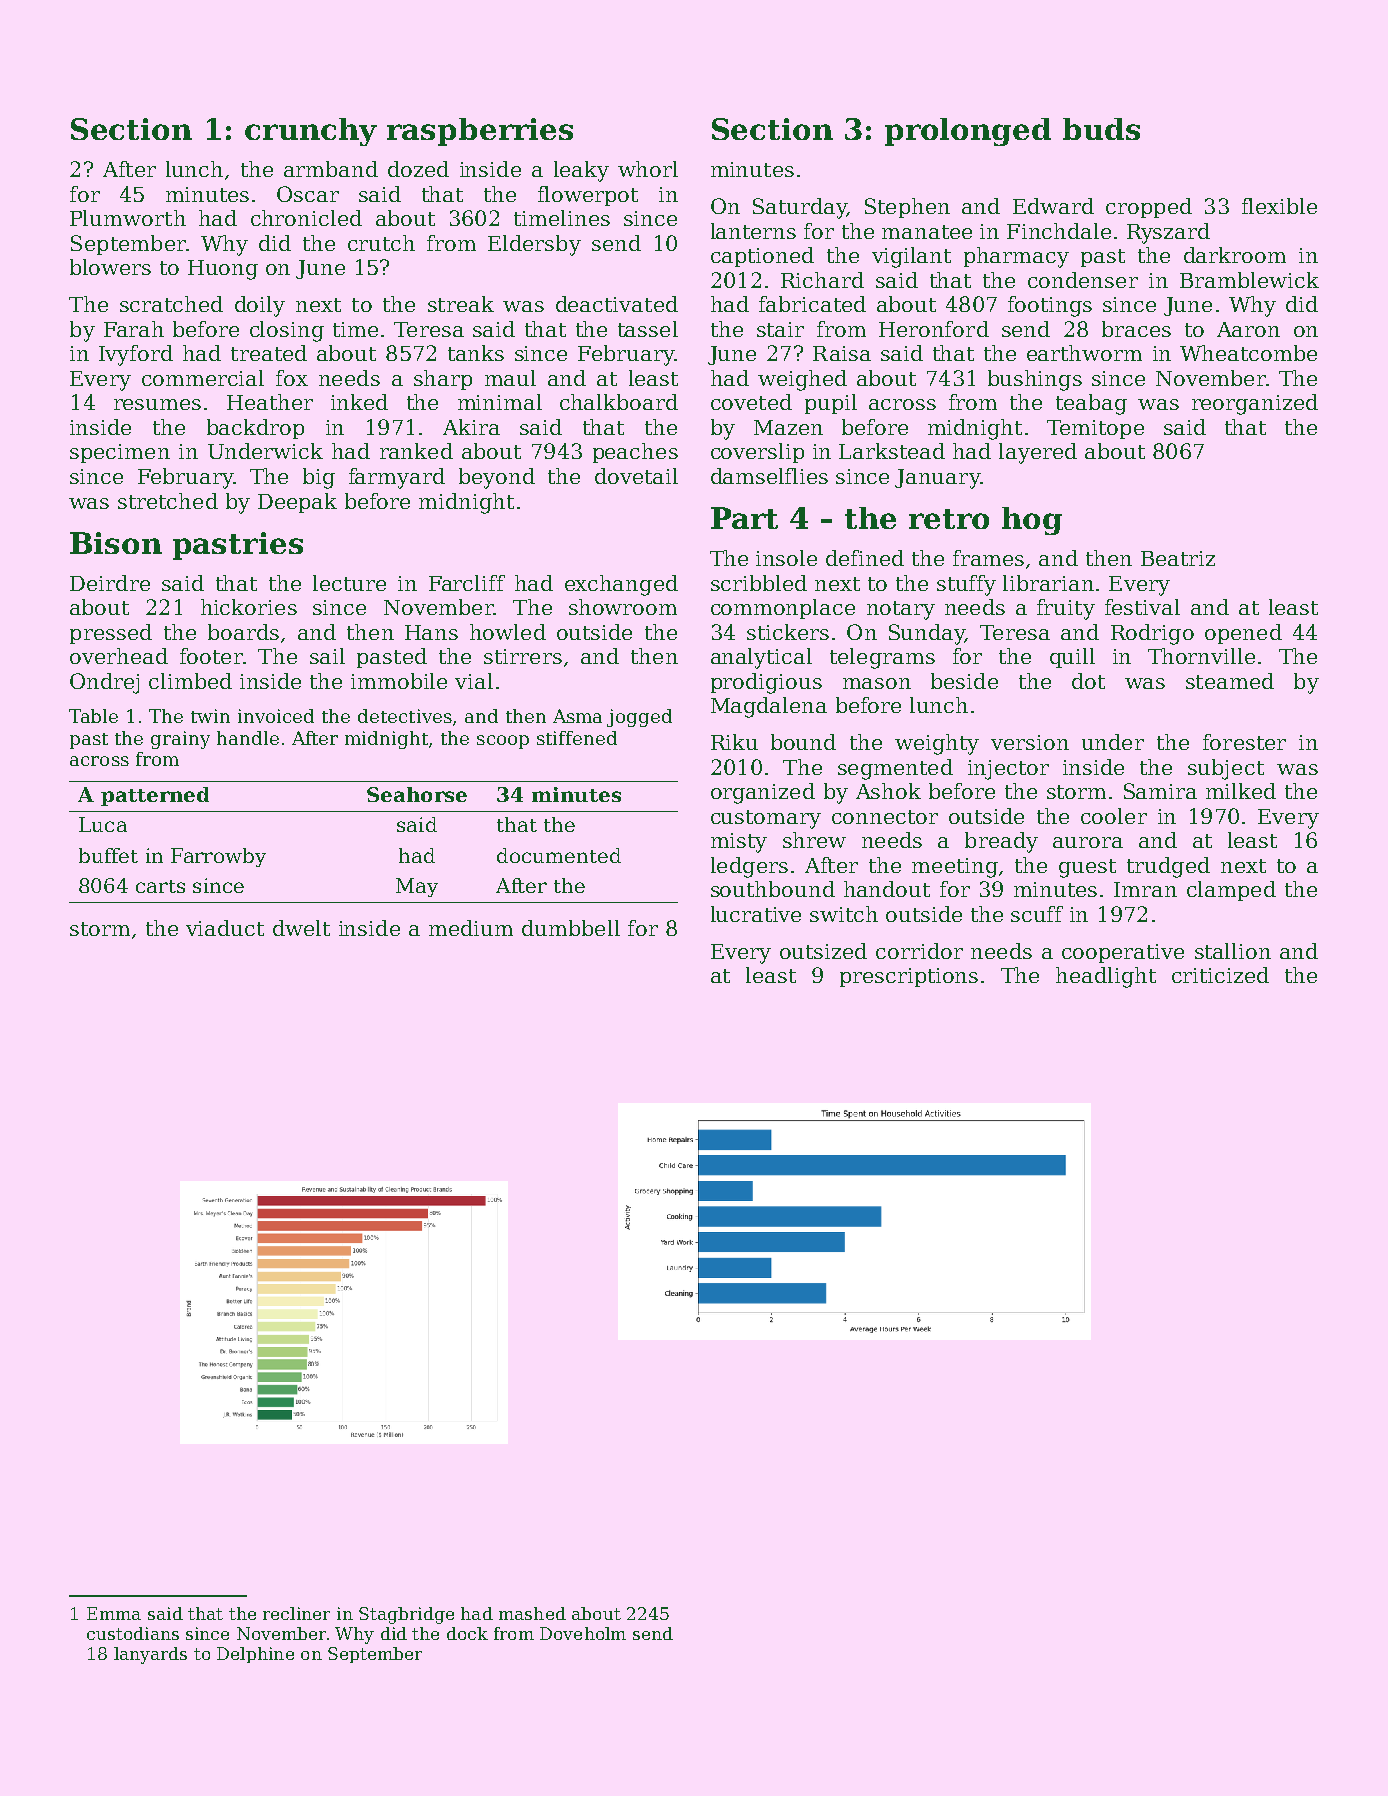  What do you see at coordinates (225, 928) in the screenshot?
I see `viaduct` at bounding box center [225, 928].
